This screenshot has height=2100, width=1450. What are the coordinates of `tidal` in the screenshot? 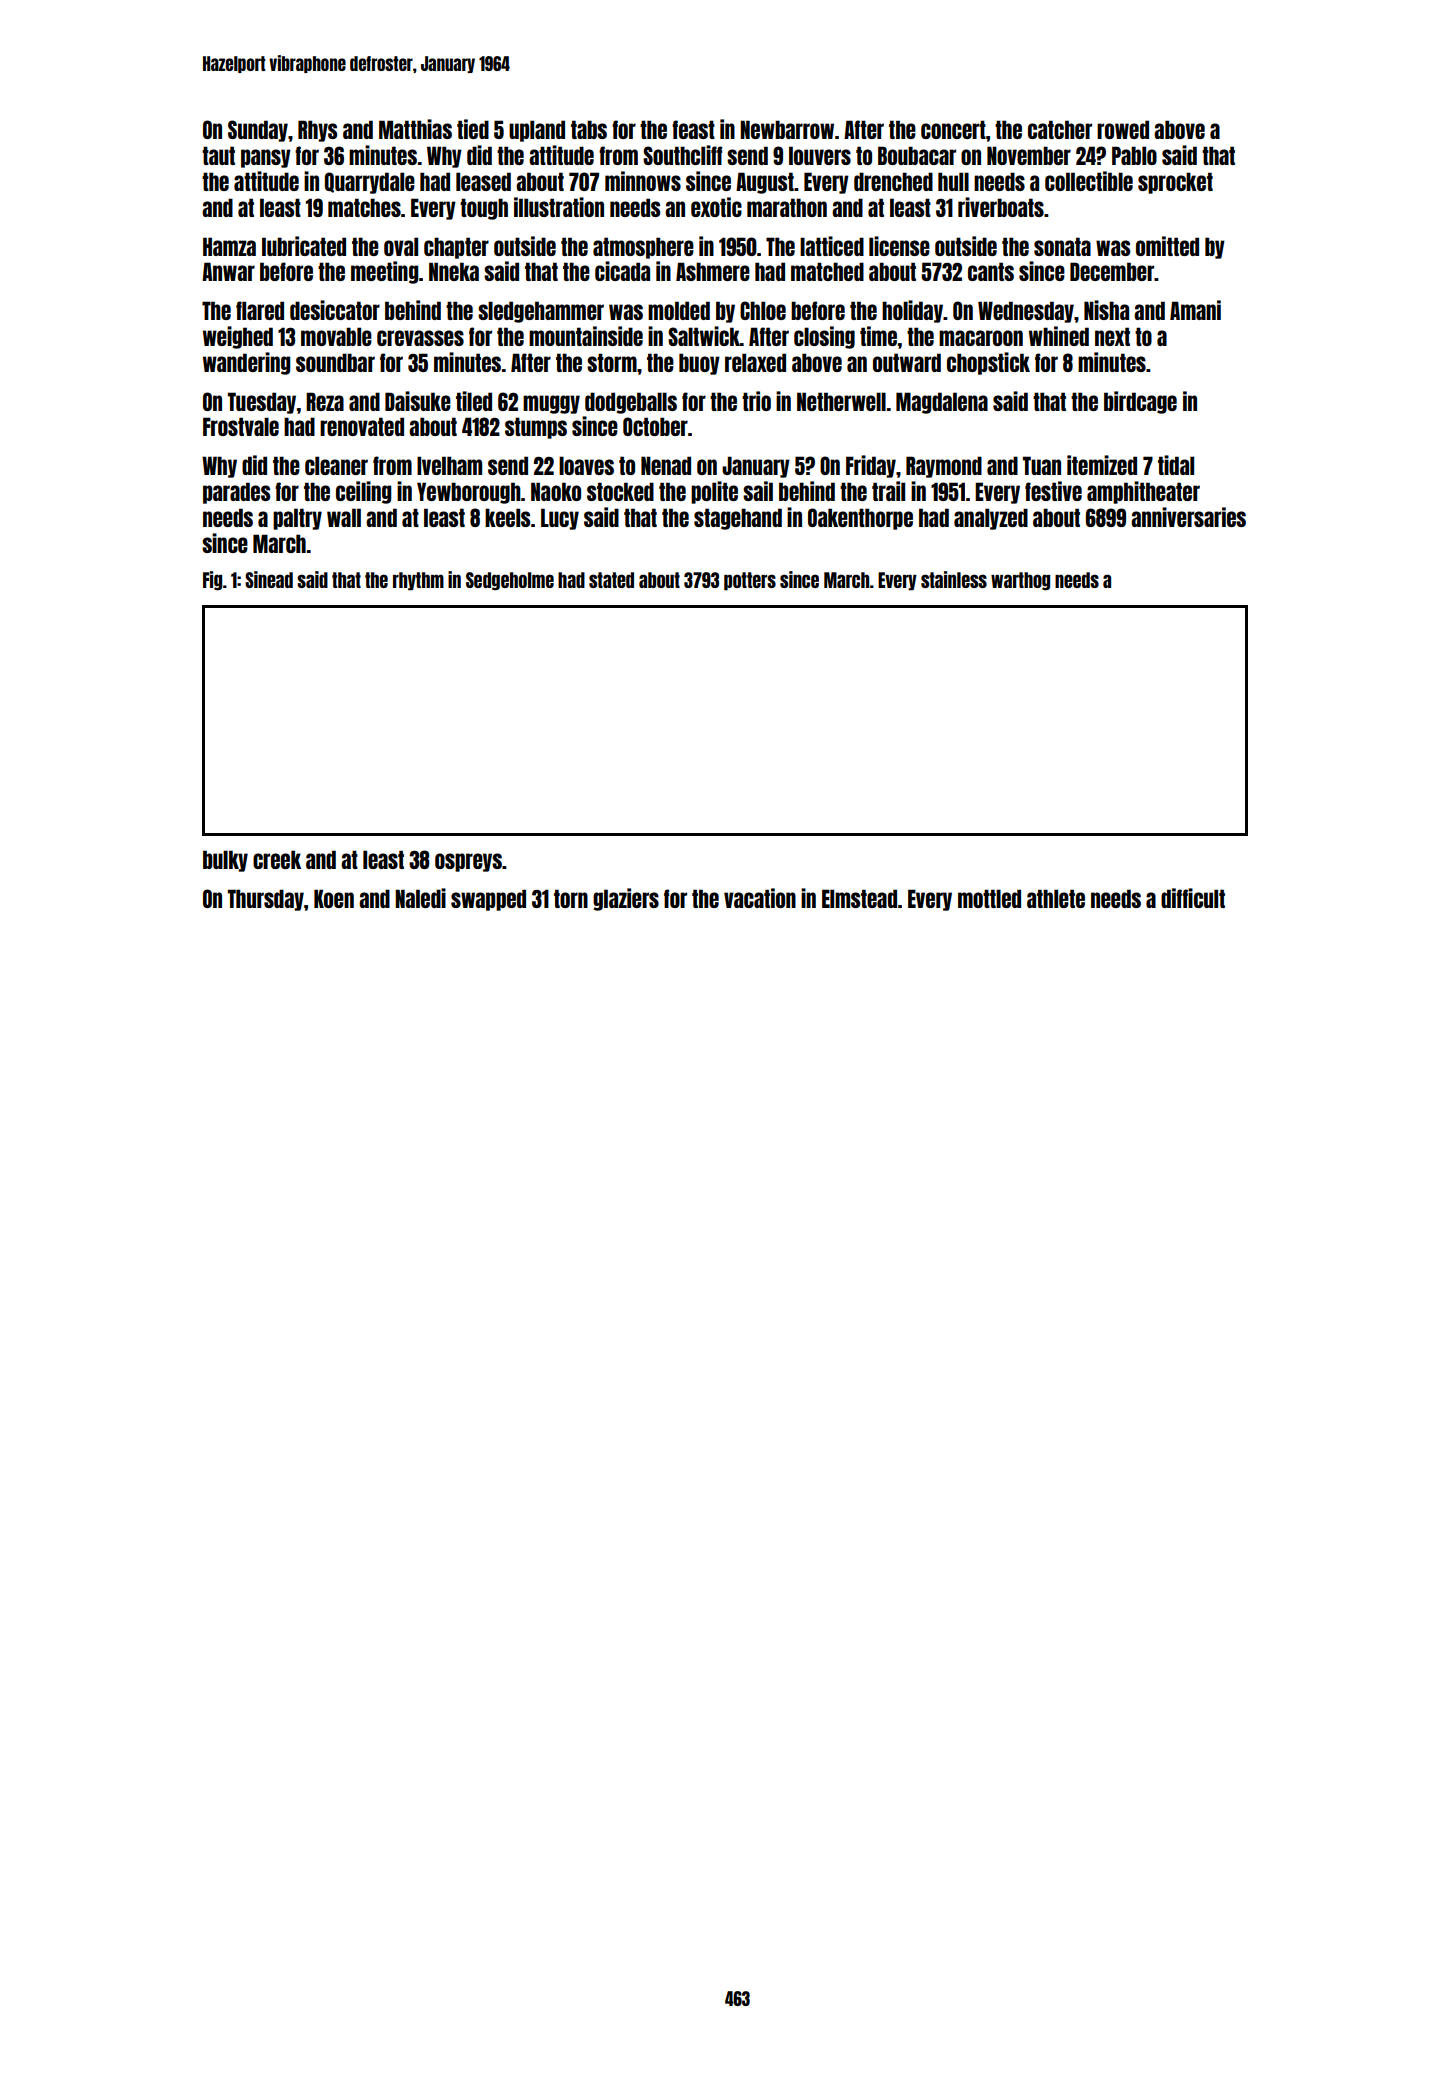 It's located at (1176, 465).
